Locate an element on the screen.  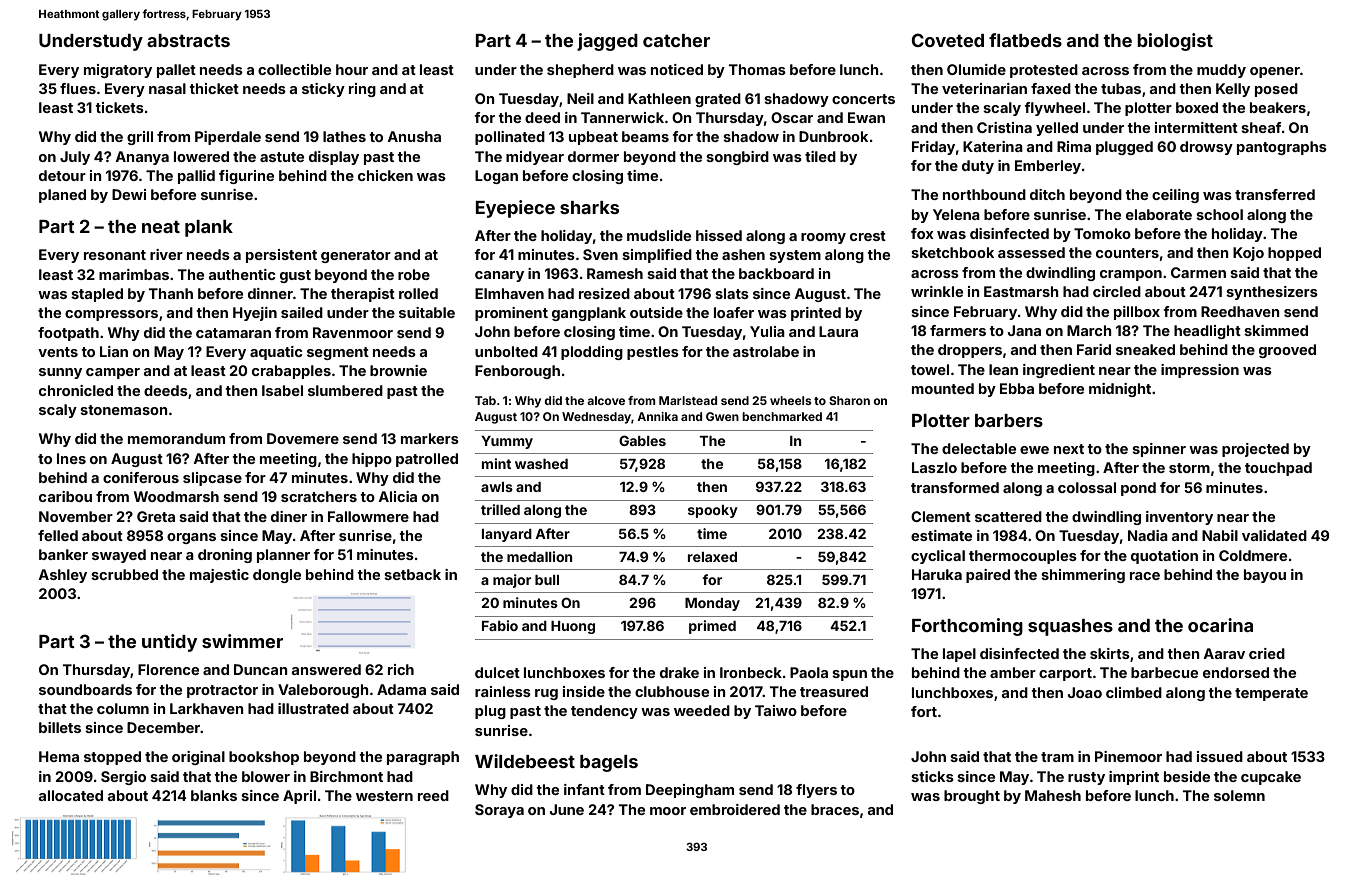
relaxed is located at coordinates (712, 557).
